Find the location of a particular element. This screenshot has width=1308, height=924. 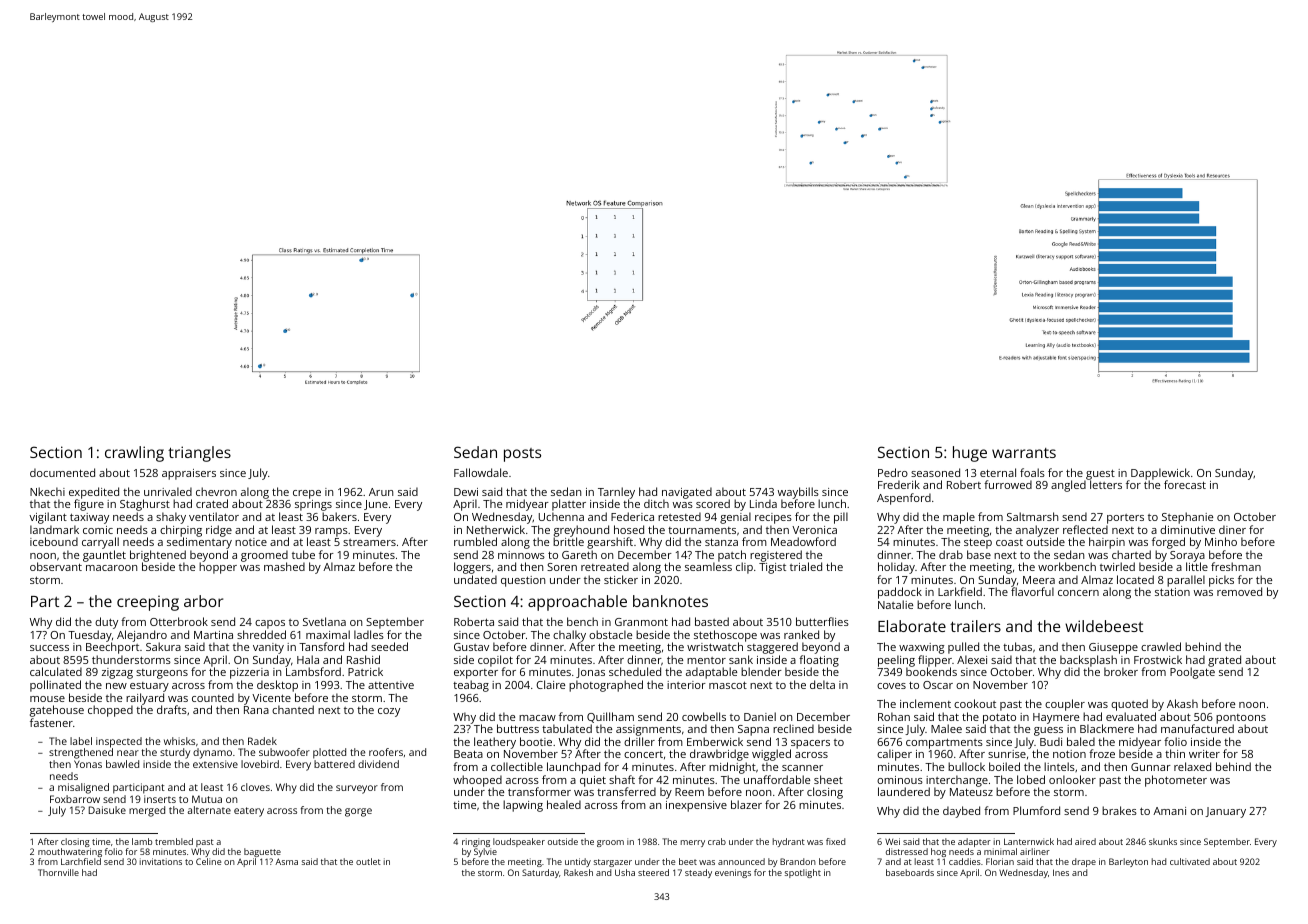

warrants is located at coordinates (1024, 453).
